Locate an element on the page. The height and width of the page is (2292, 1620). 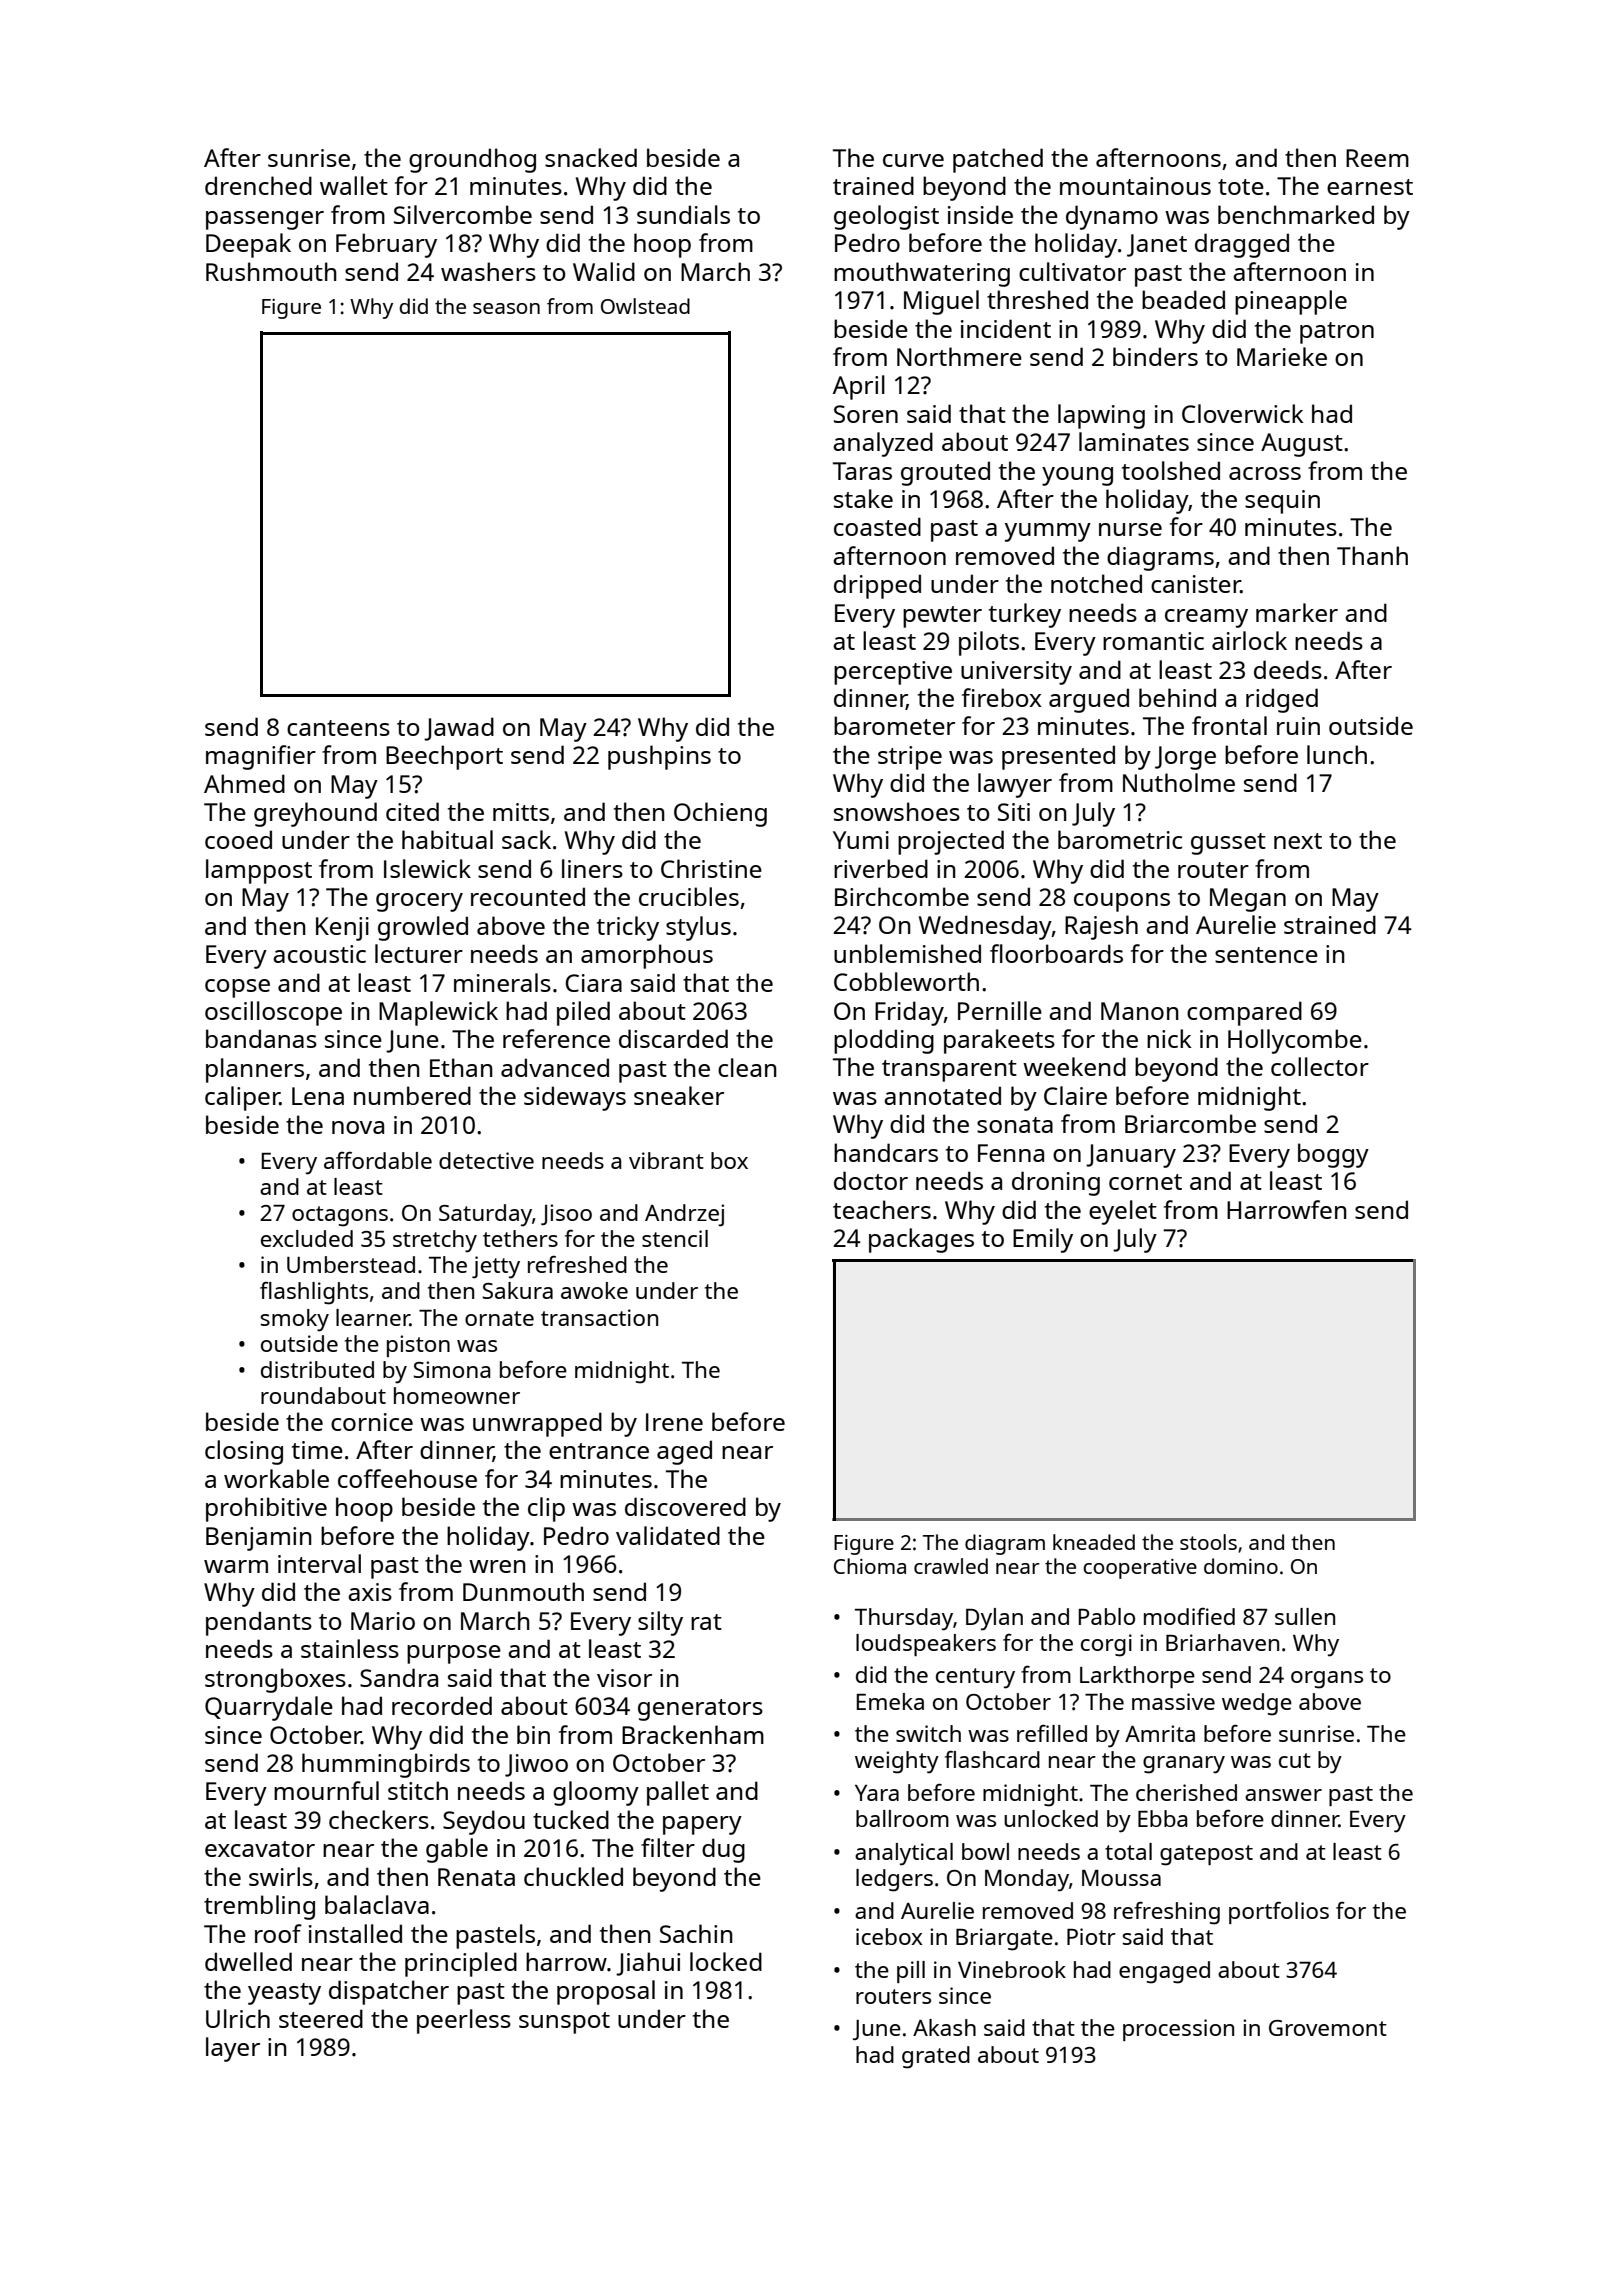
prohibitive is located at coordinates (266, 1509).
